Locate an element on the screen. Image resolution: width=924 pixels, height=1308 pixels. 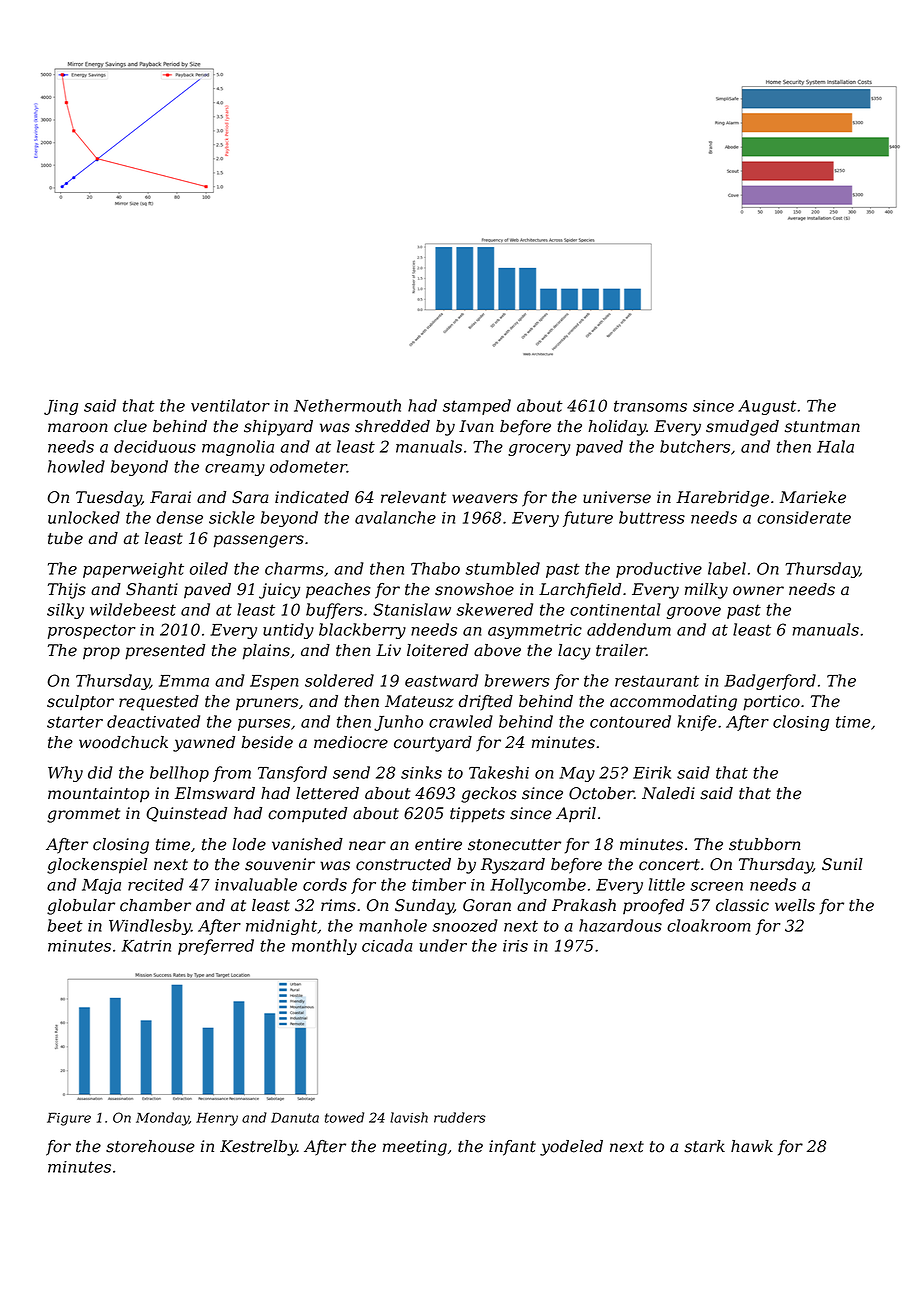
storehouse is located at coordinates (150, 1146).
